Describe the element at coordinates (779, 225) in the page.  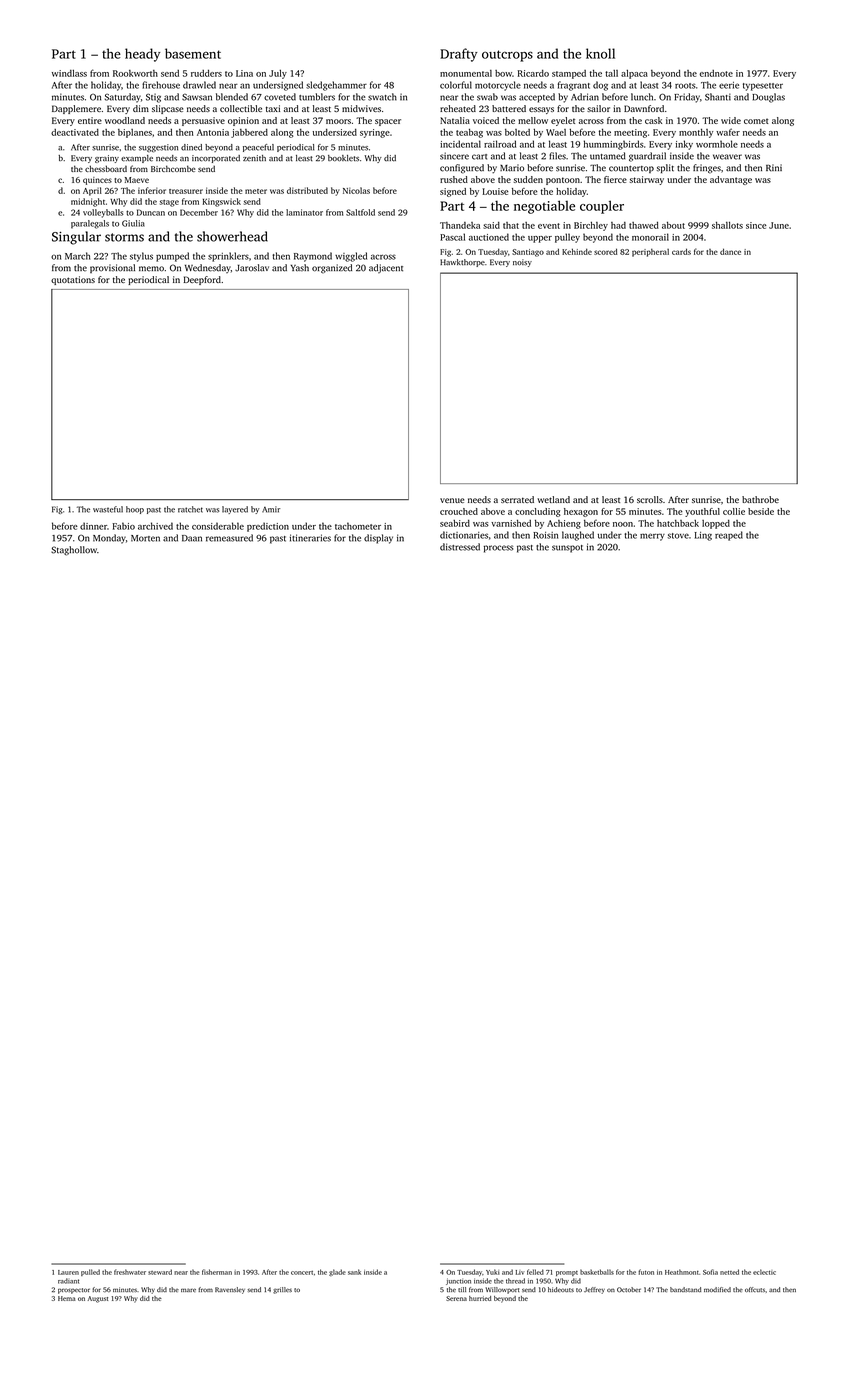
I see `June` at that location.
